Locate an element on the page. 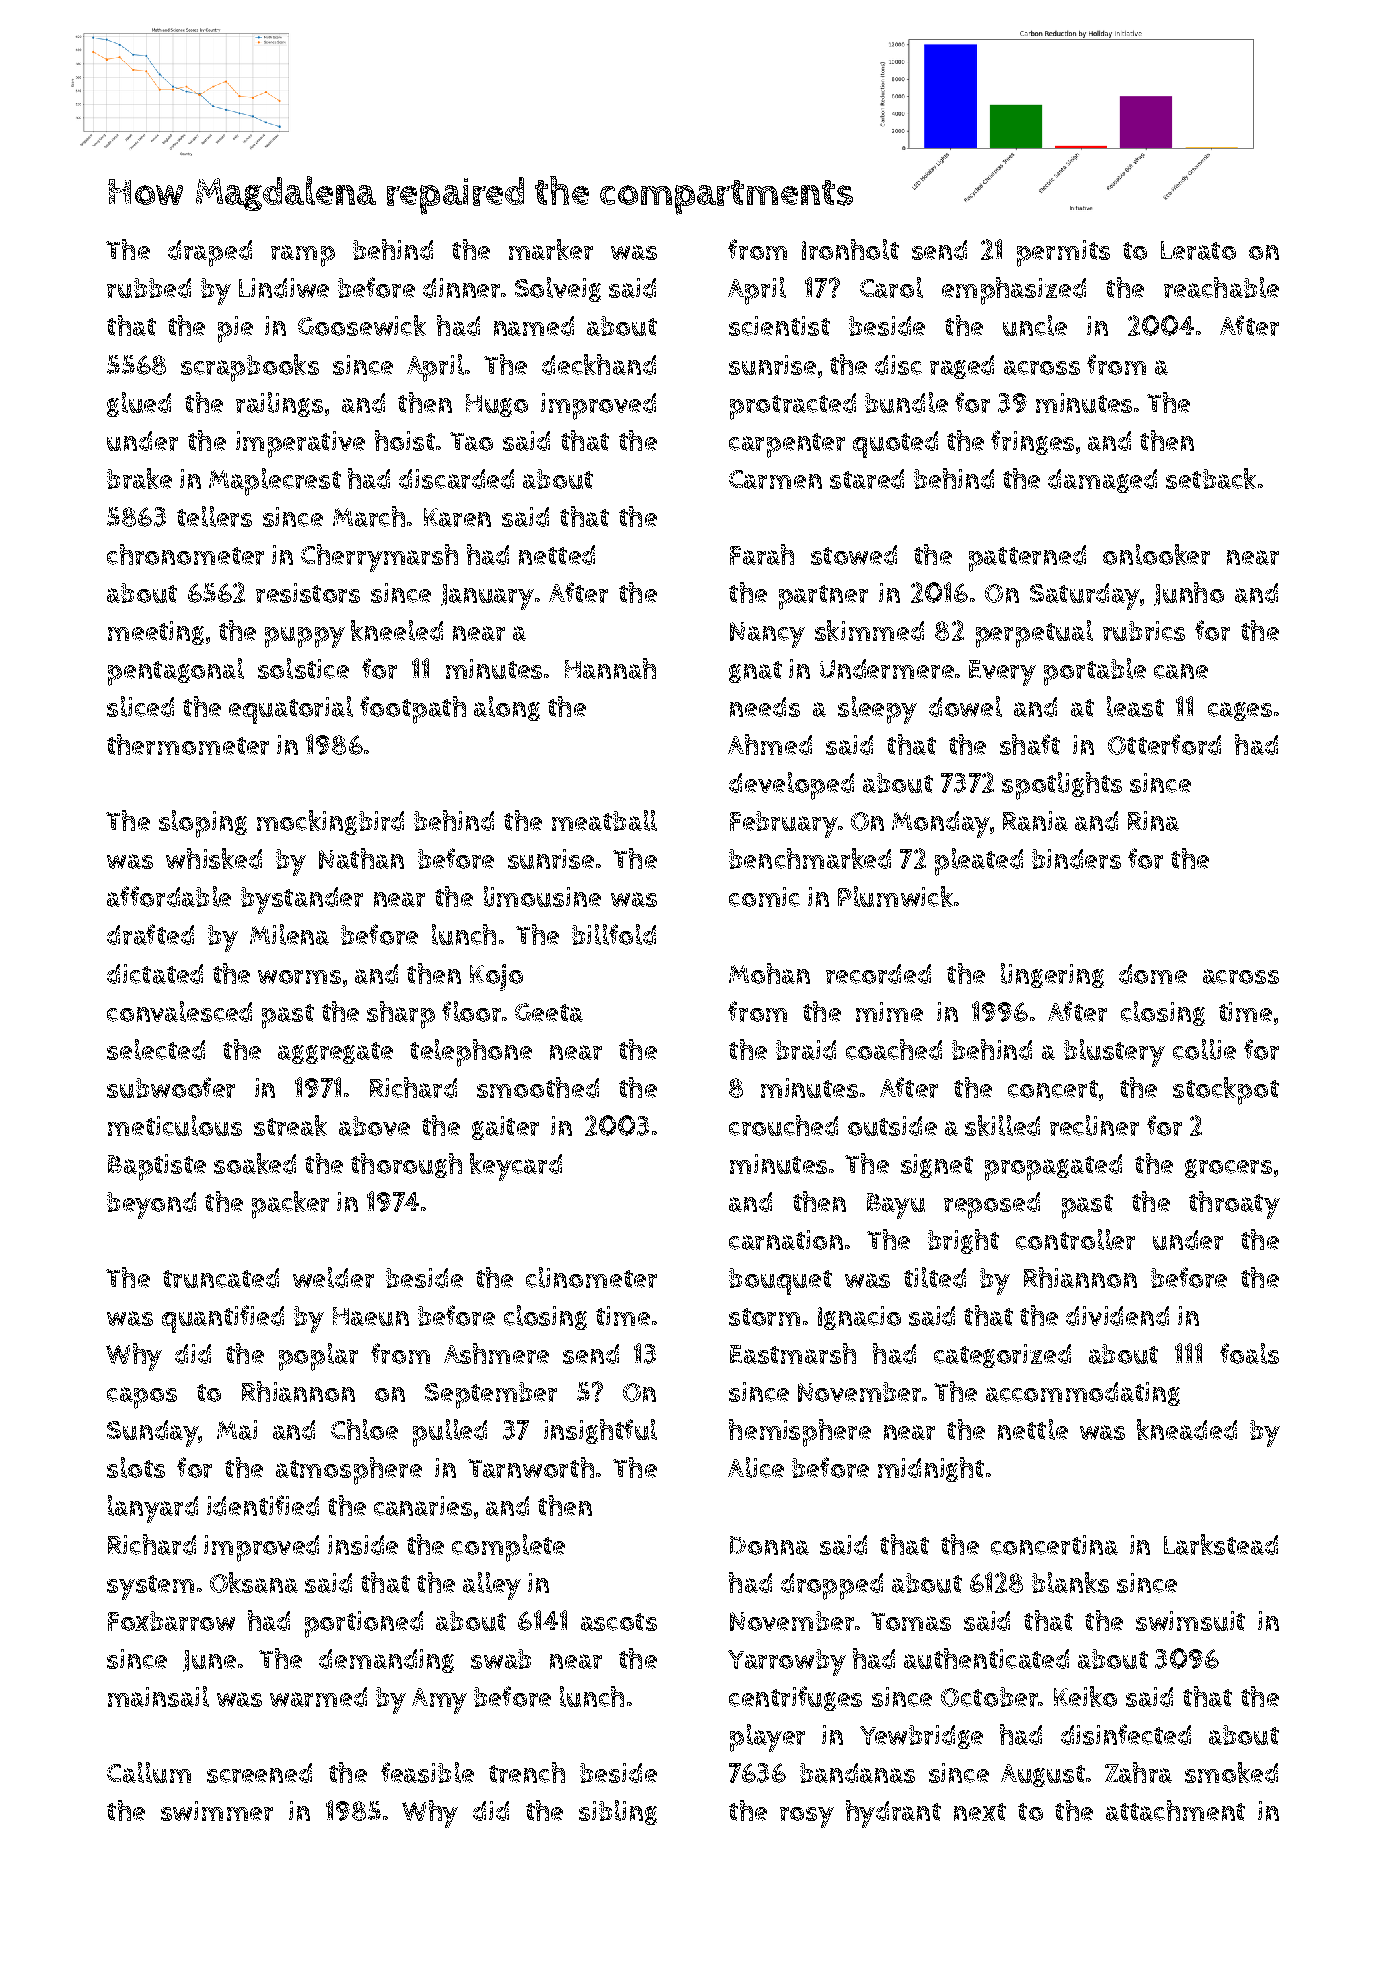 The height and width of the page is (1969, 1386). permits is located at coordinates (1063, 253).
